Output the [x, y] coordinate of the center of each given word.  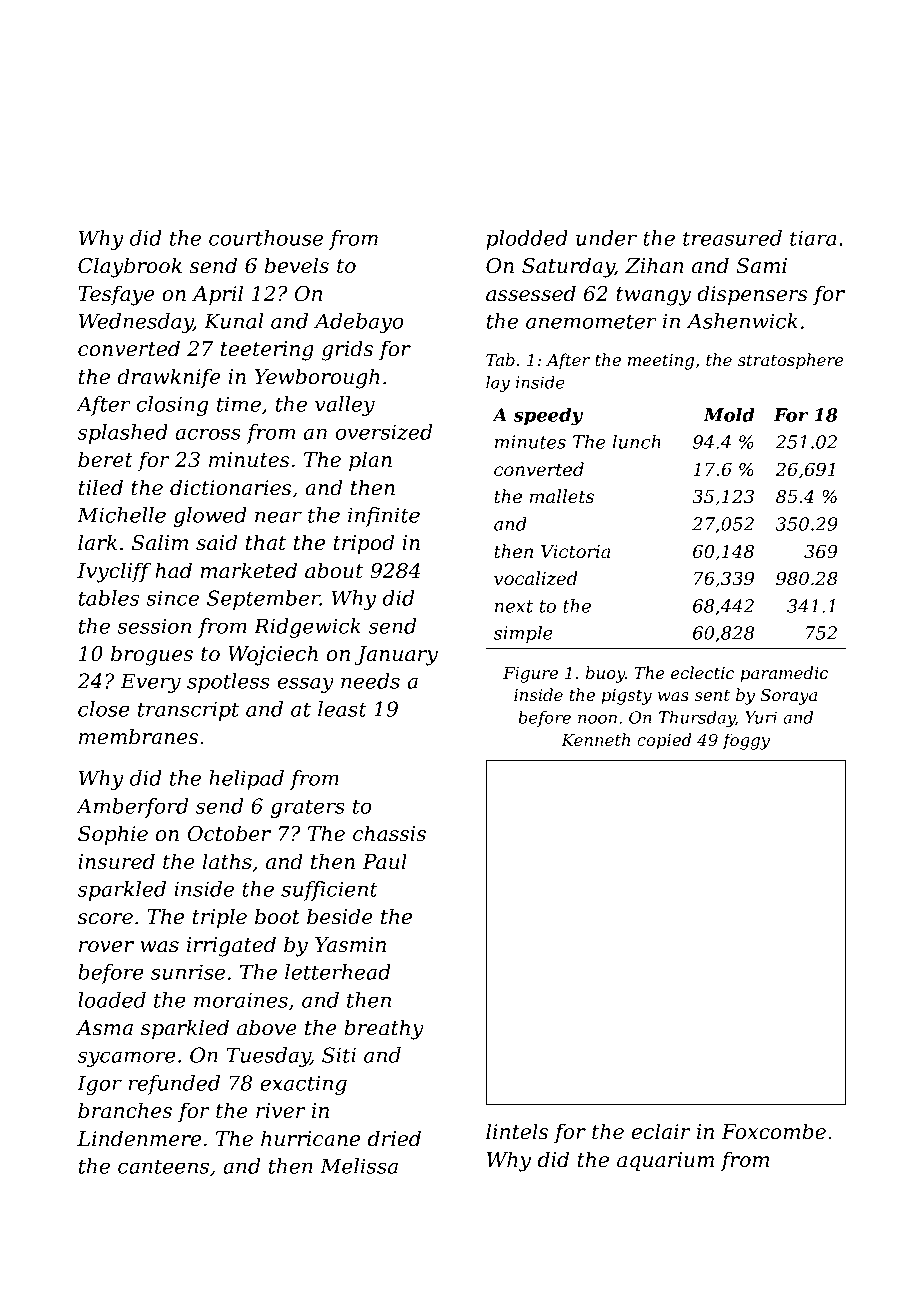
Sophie [113, 835]
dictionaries [230, 487]
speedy [548, 417]
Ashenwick [742, 321]
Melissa [359, 1166]
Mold [729, 415]
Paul [384, 861]
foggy [746, 741]
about [334, 570]
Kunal [234, 321]
